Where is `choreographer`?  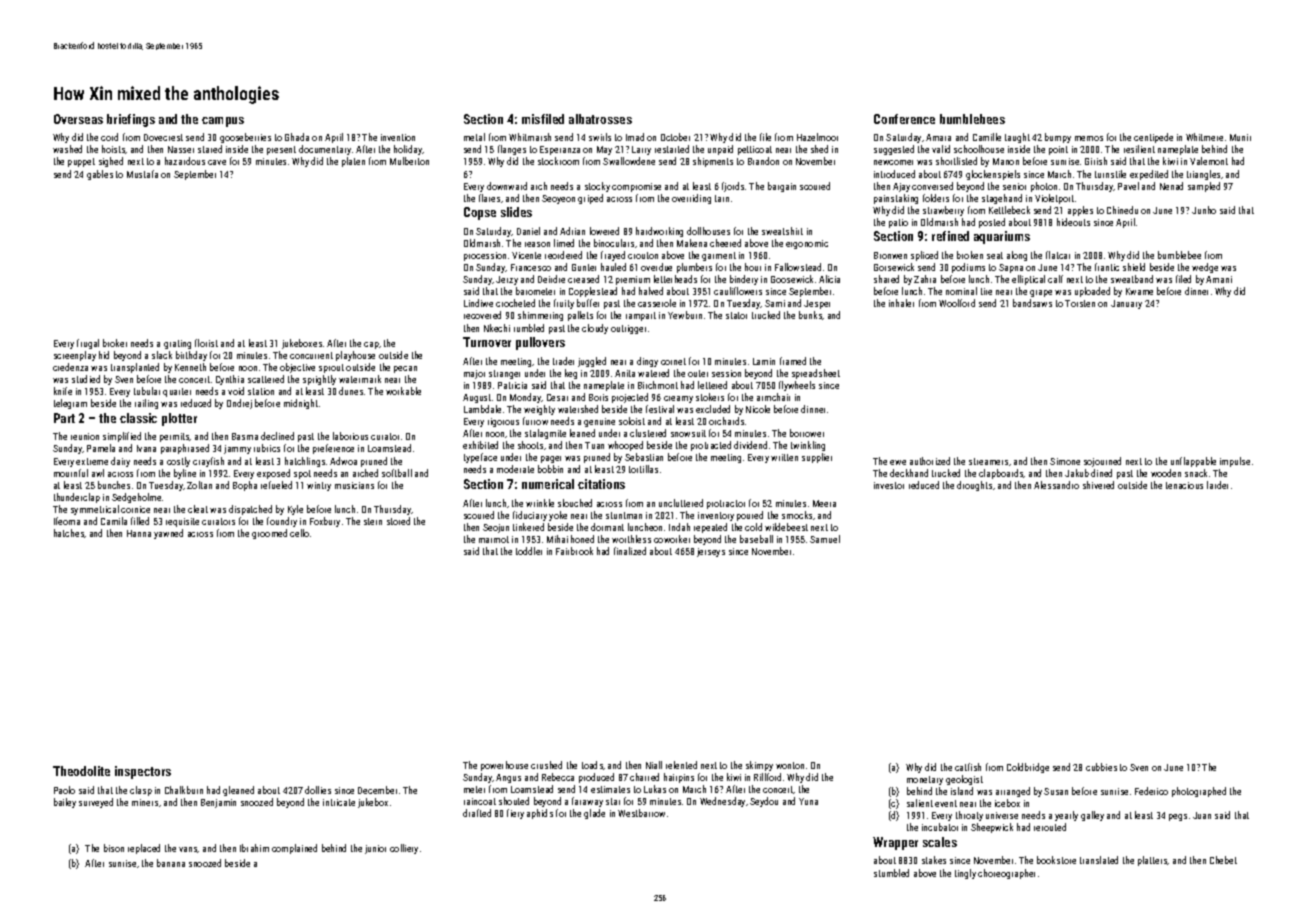 choreographer is located at coordinates (1006, 874).
